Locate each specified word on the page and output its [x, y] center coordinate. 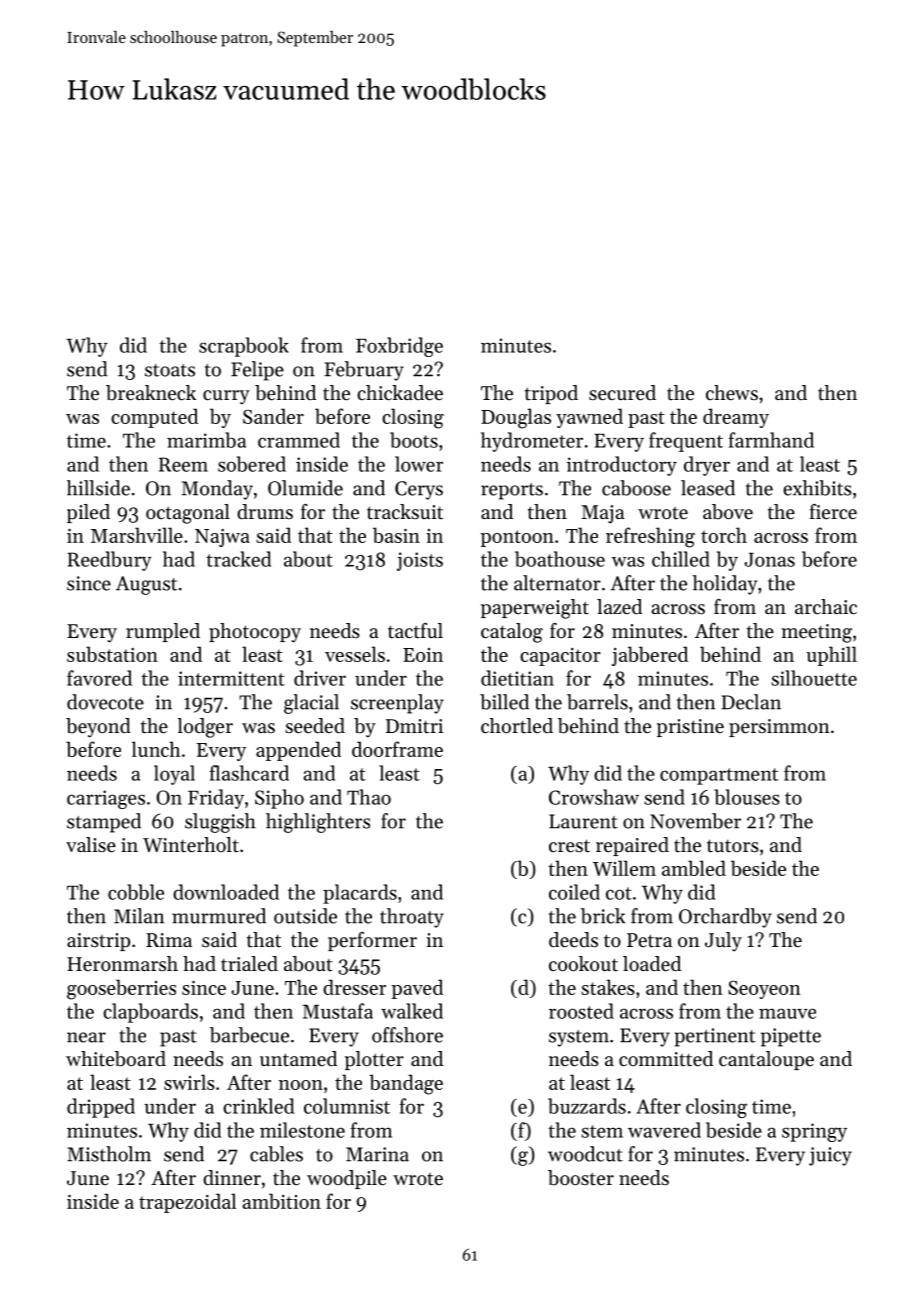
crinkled [258, 1106]
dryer [707, 466]
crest [569, 846]
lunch [156, 749]
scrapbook [244, 347]
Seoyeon [764, 990]
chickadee [400, 393]
